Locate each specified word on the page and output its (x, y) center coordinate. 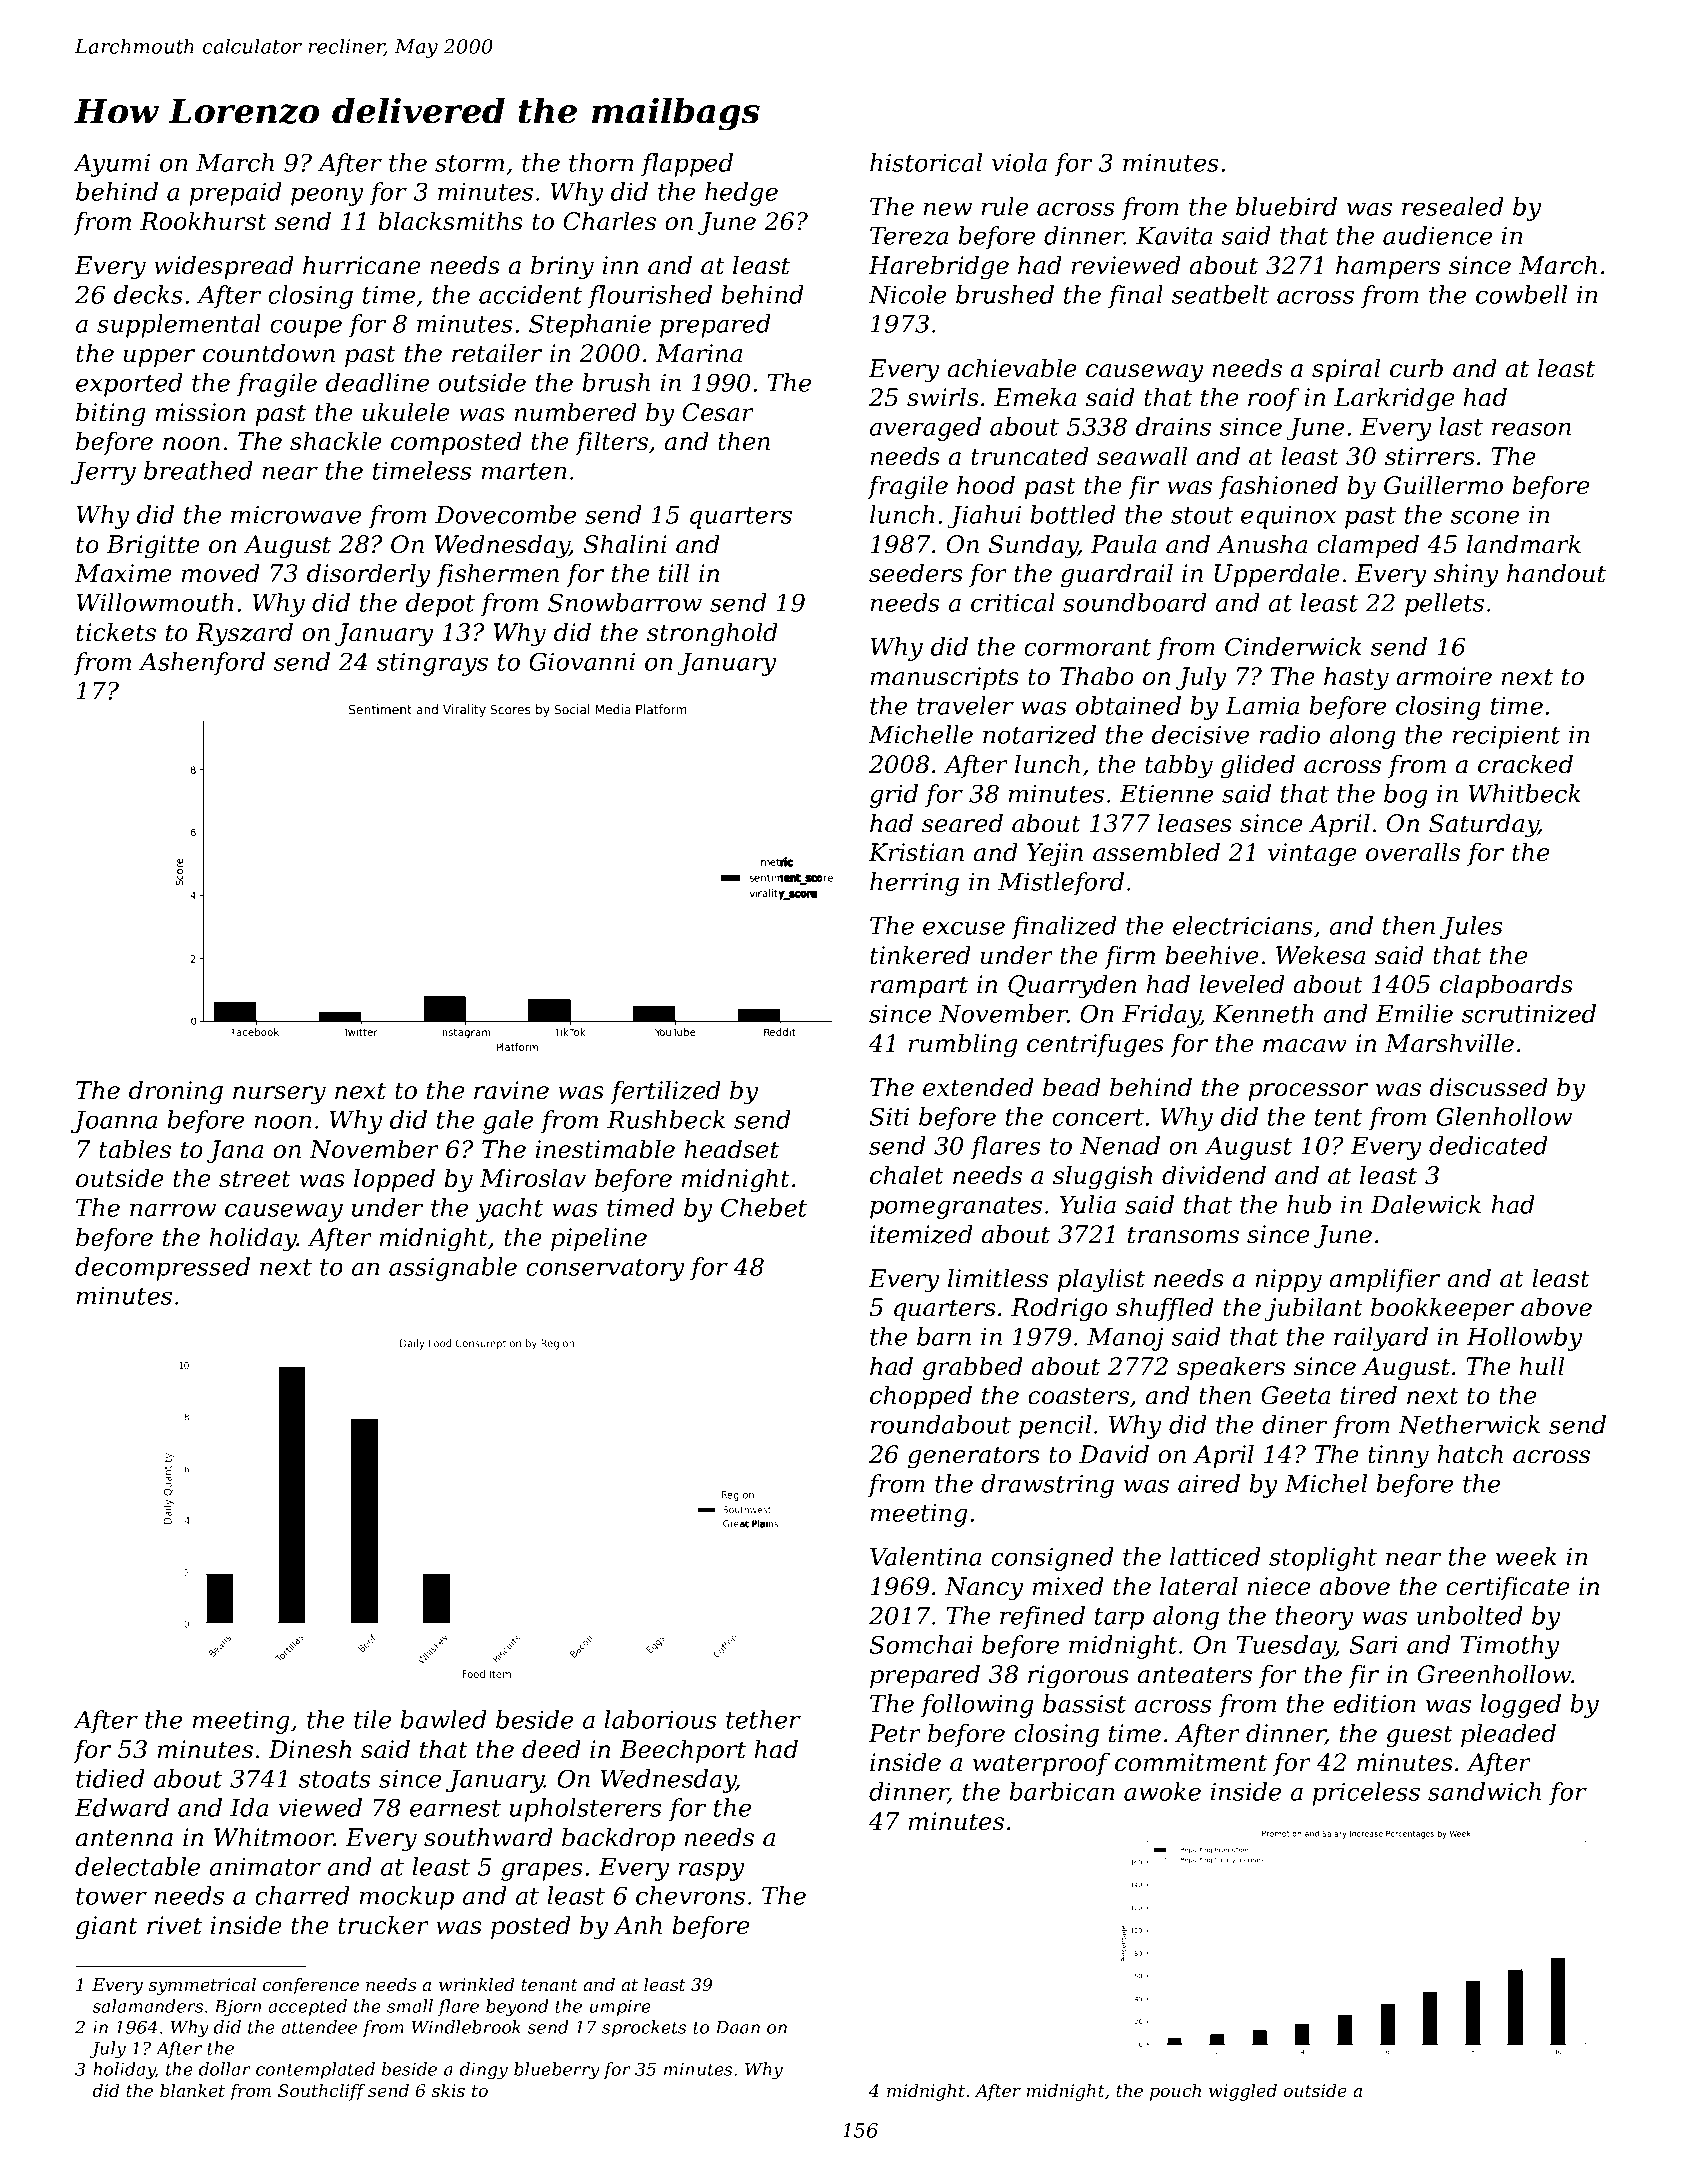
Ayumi (111, 165)
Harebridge (938, 267)
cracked (1525, 764)
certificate (1507, 1588)
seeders (916, 573)
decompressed (162, 1269)
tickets (116, 632)
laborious (660, 1719)
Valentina (925, 1556)
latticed (1215, 1556)
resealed (1453, 206)
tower (111, 1896)
